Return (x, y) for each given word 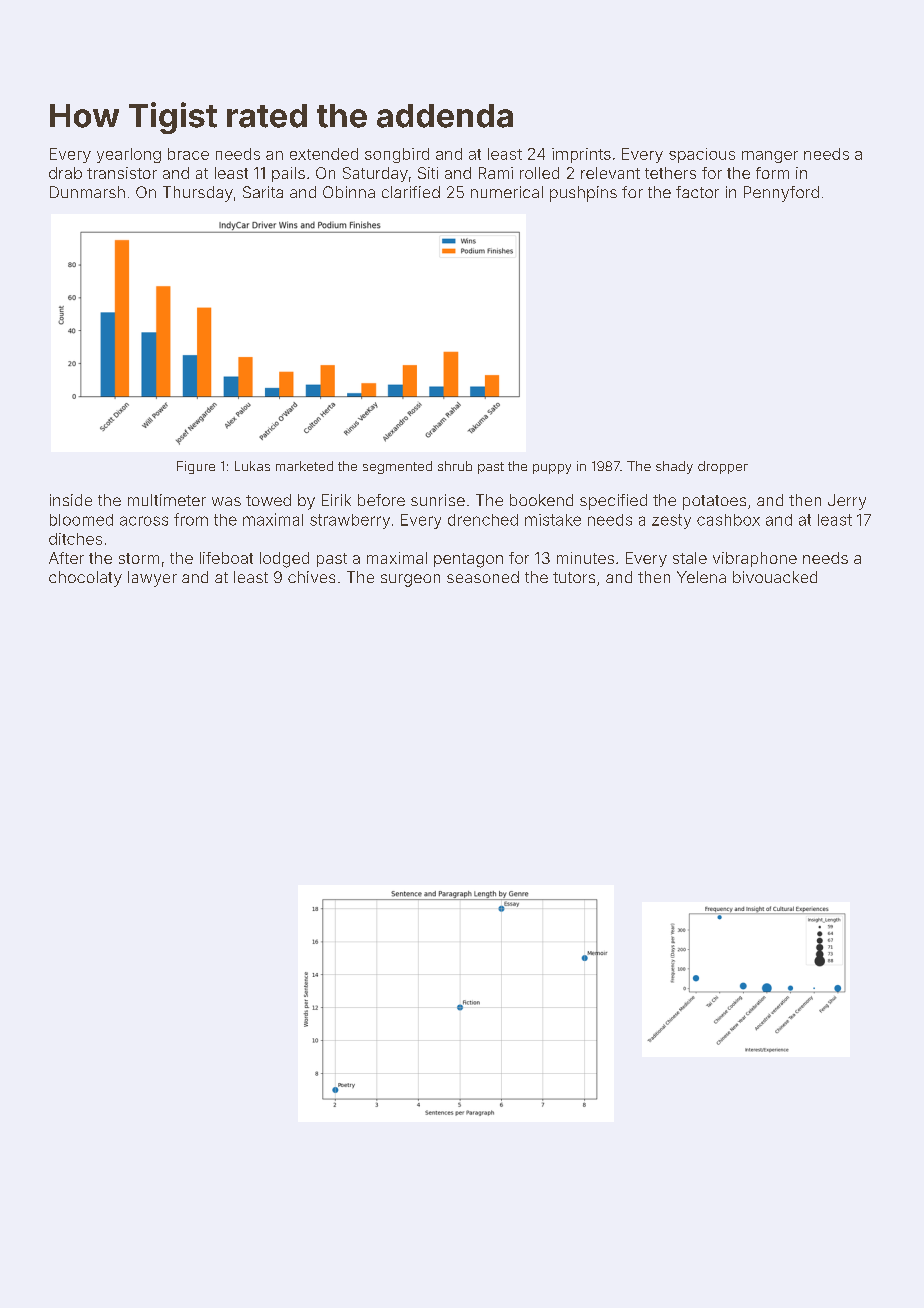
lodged (284, 560)
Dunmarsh (87, 192)
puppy (552, 469)
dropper (723, 467)
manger (770, 157)
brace (188, 154)
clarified (411, 192)
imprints (581, 155)
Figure (196, 467)
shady (674, 467)
